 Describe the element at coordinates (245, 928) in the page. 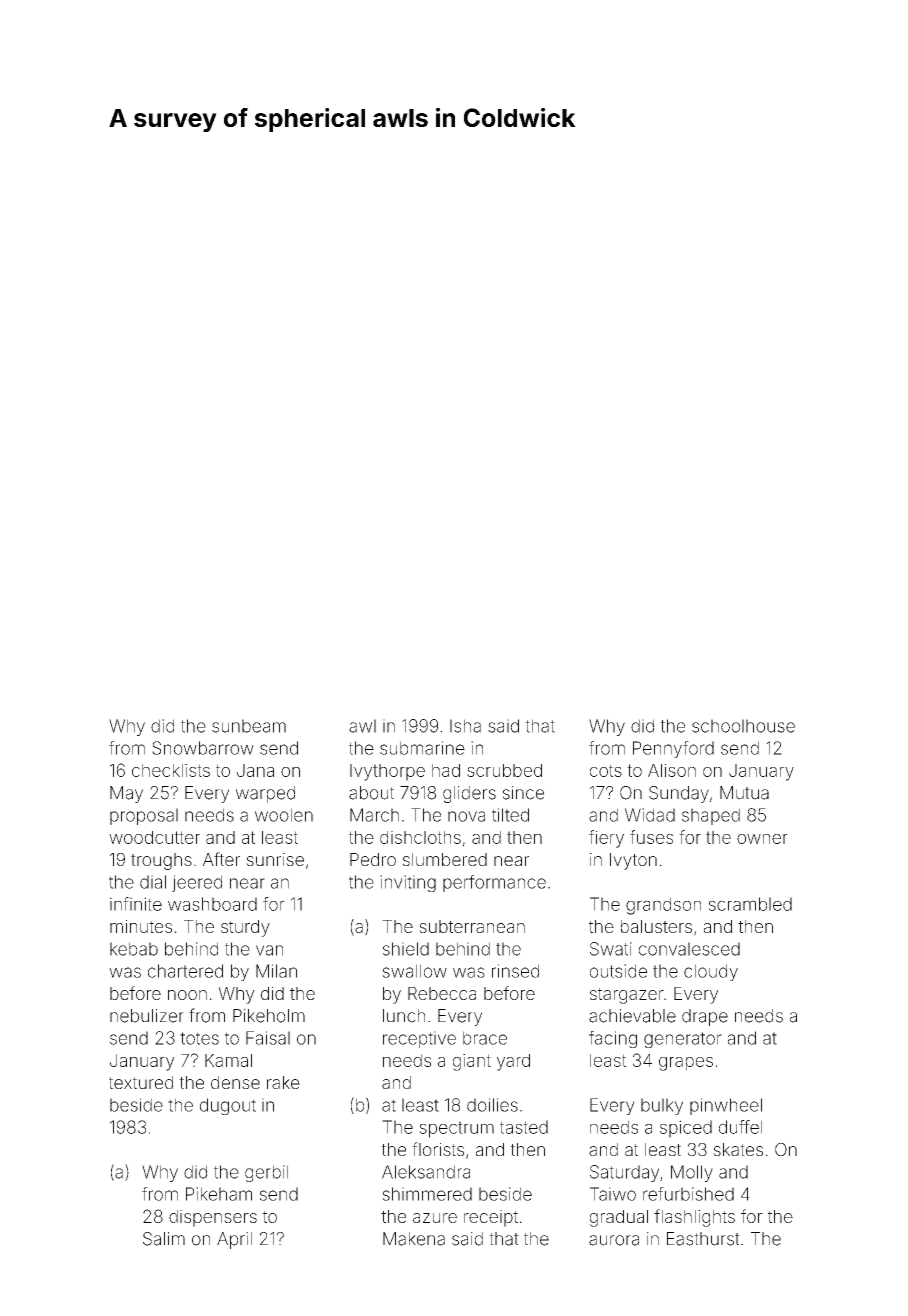

I see `sturdy` at that location.
